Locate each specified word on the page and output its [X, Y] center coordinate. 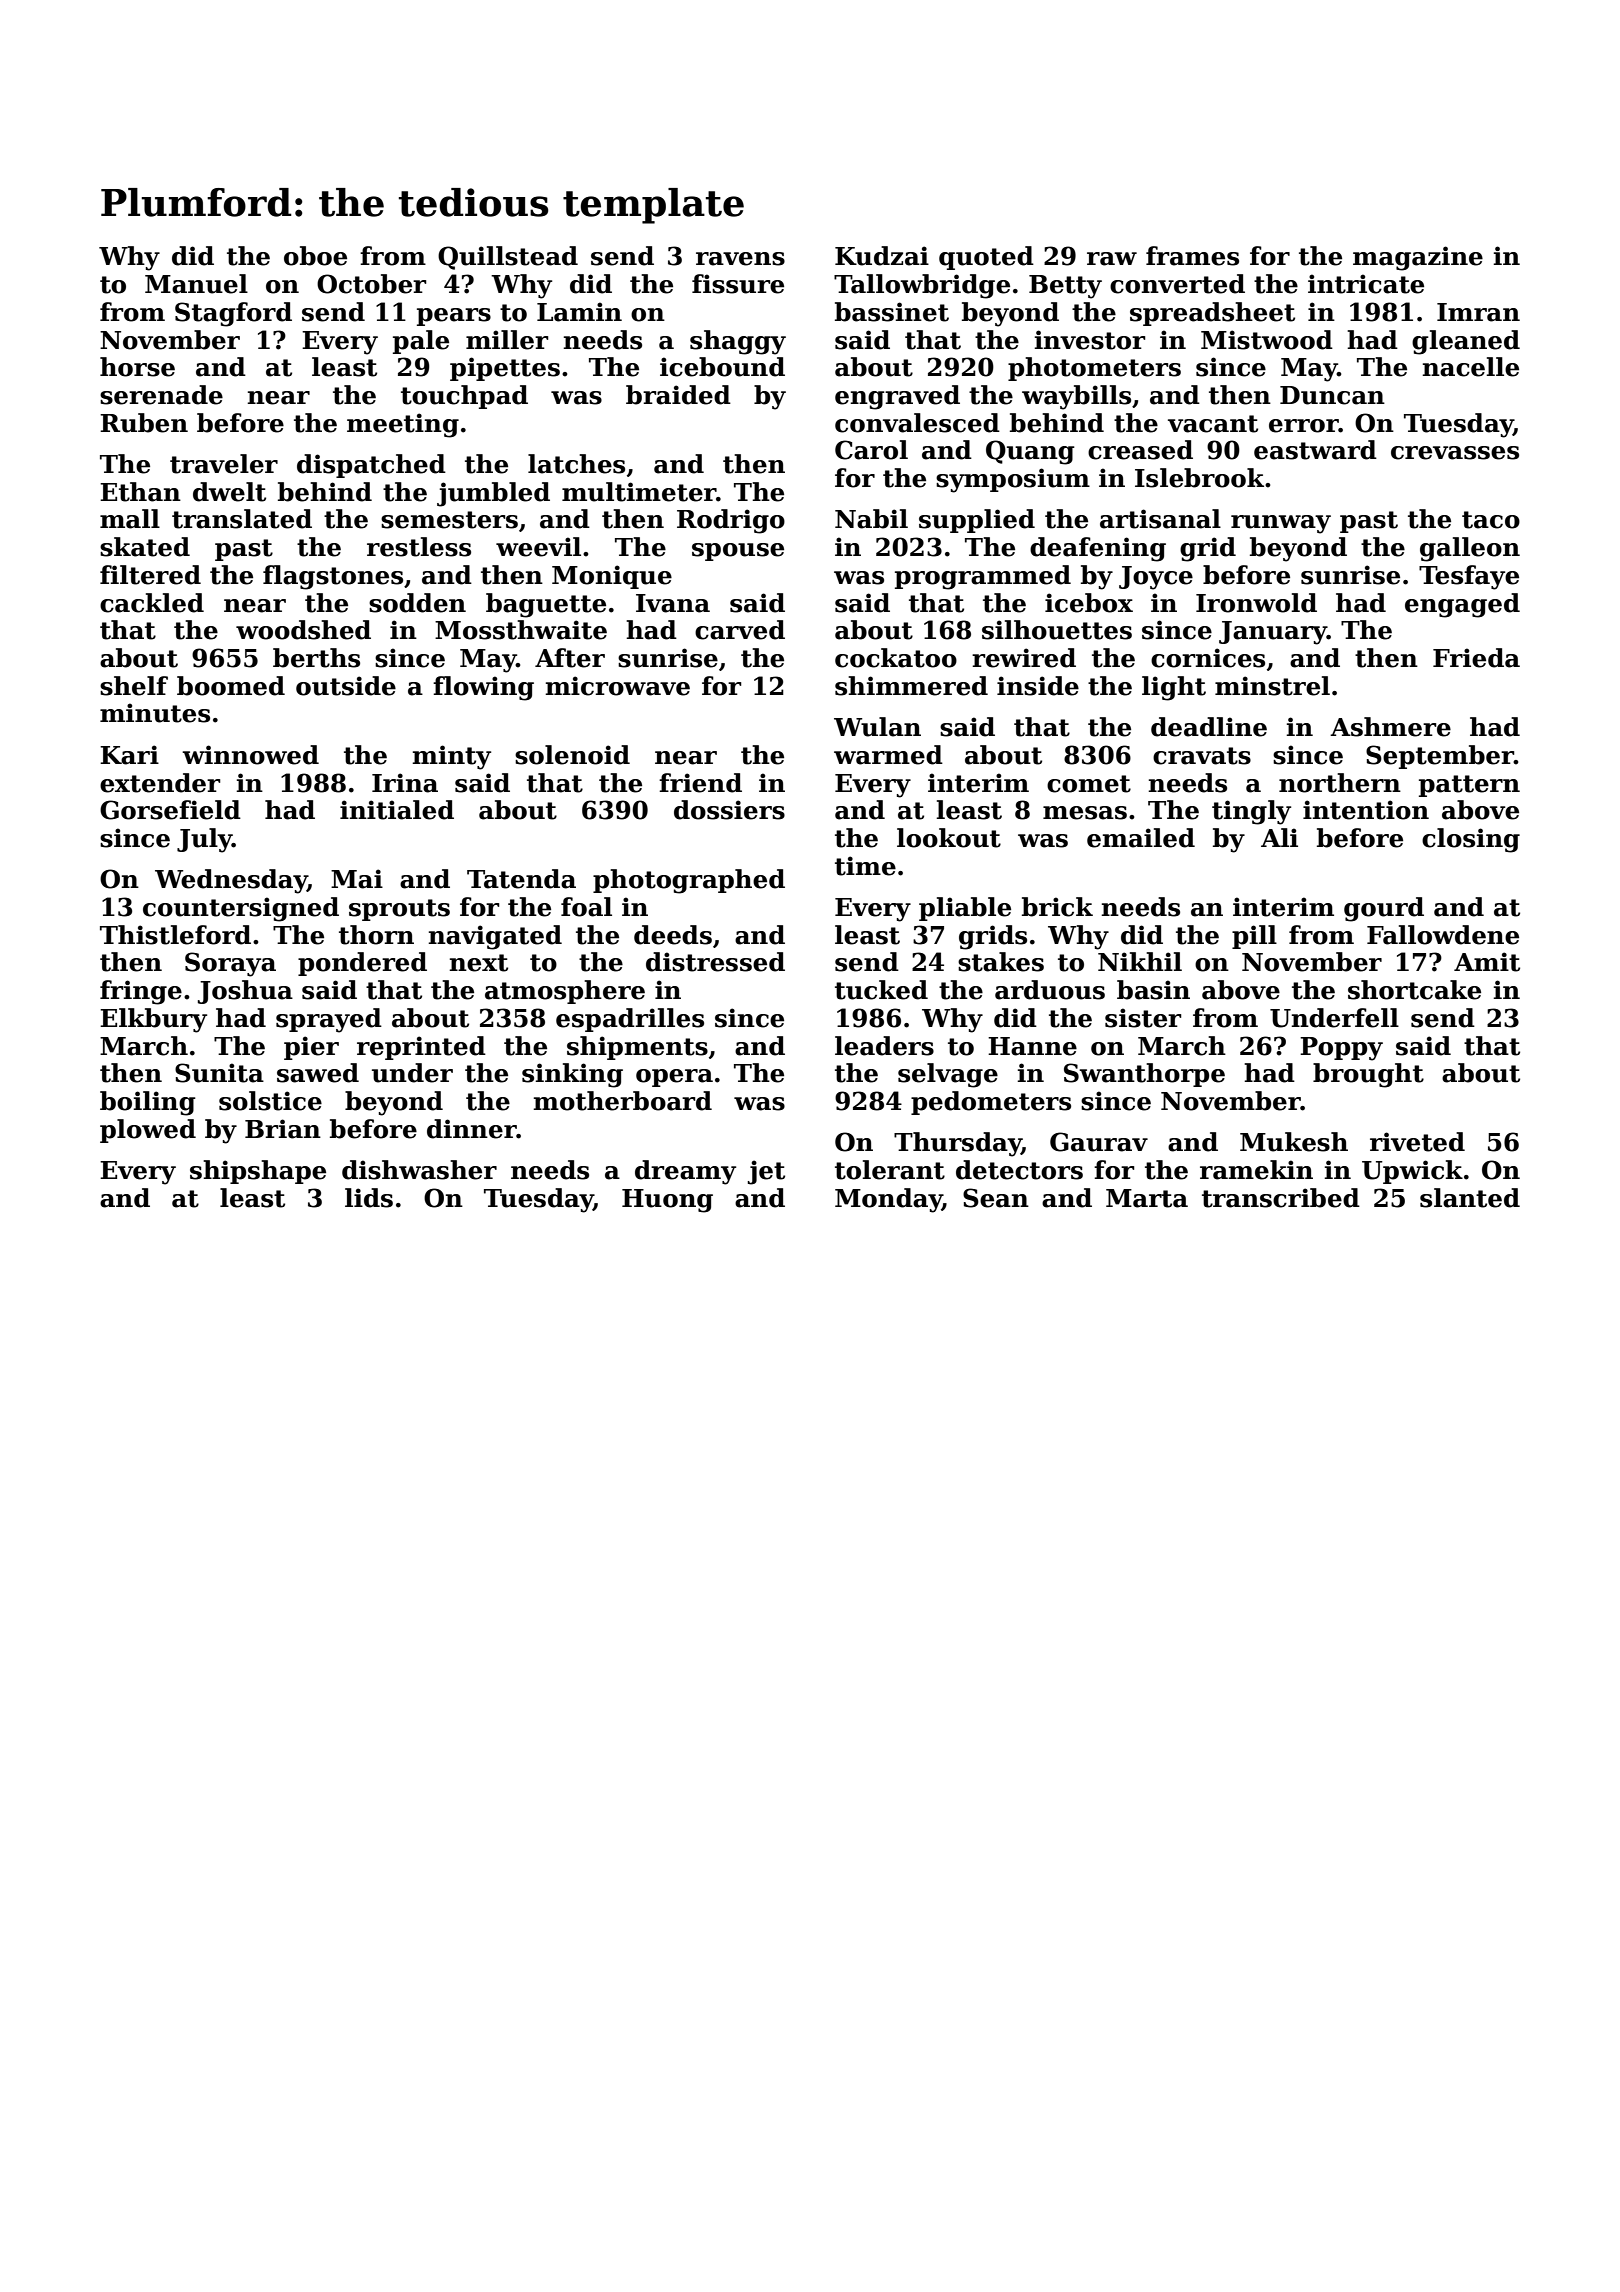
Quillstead [508, 258]
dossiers [729, 810]
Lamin [579, 312]
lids [369, 1198]
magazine [1418, 258]
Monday [888, 1200]
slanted [1470, 1198]
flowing [483, 688]
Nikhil [1140, 961]
